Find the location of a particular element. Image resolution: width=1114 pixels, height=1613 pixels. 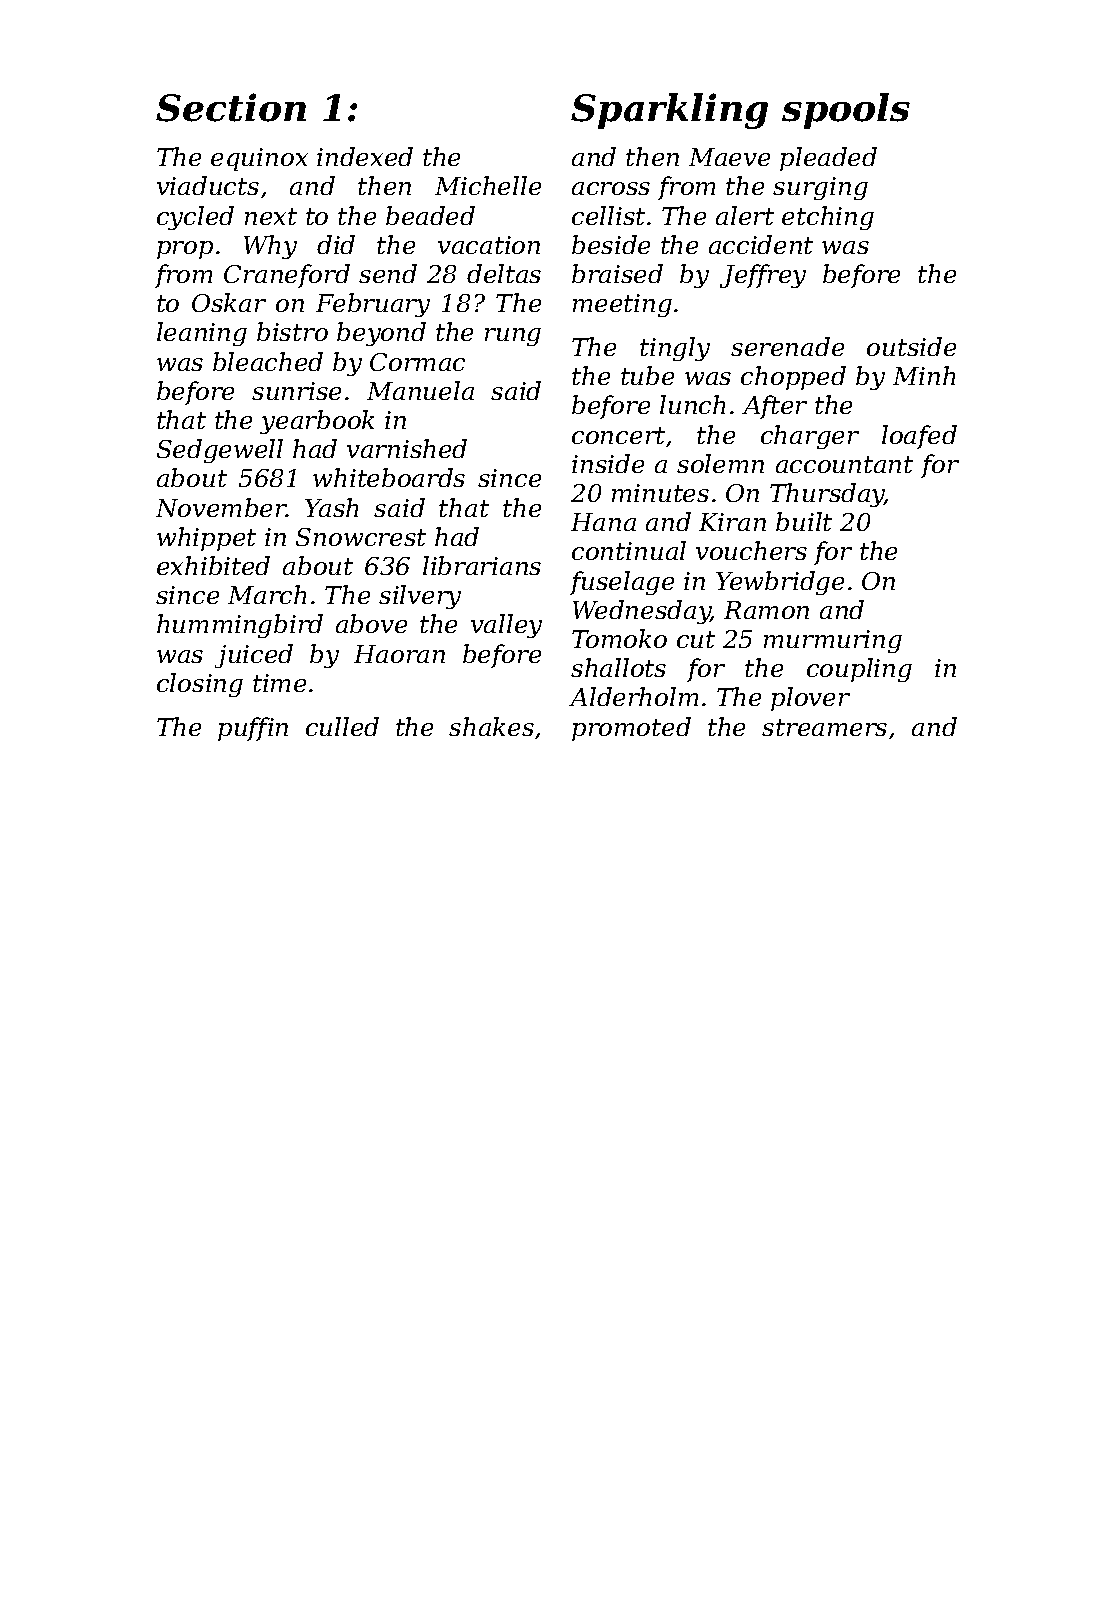

Sparkling is located at coordinates (669, 111).
